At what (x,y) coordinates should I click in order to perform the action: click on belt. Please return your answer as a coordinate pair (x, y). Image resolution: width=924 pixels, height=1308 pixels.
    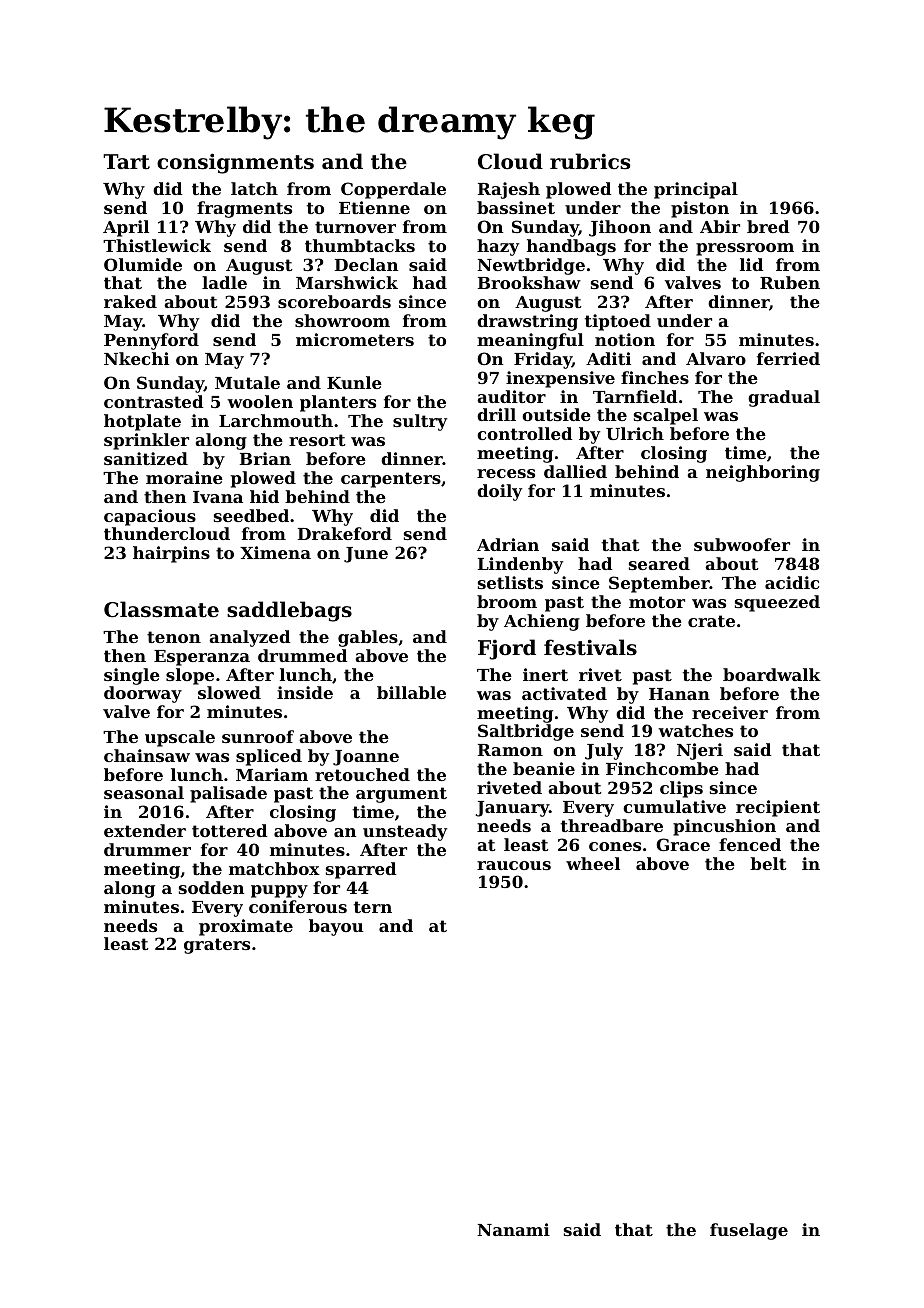
    Looking at the image, I should click on (768, 863).
